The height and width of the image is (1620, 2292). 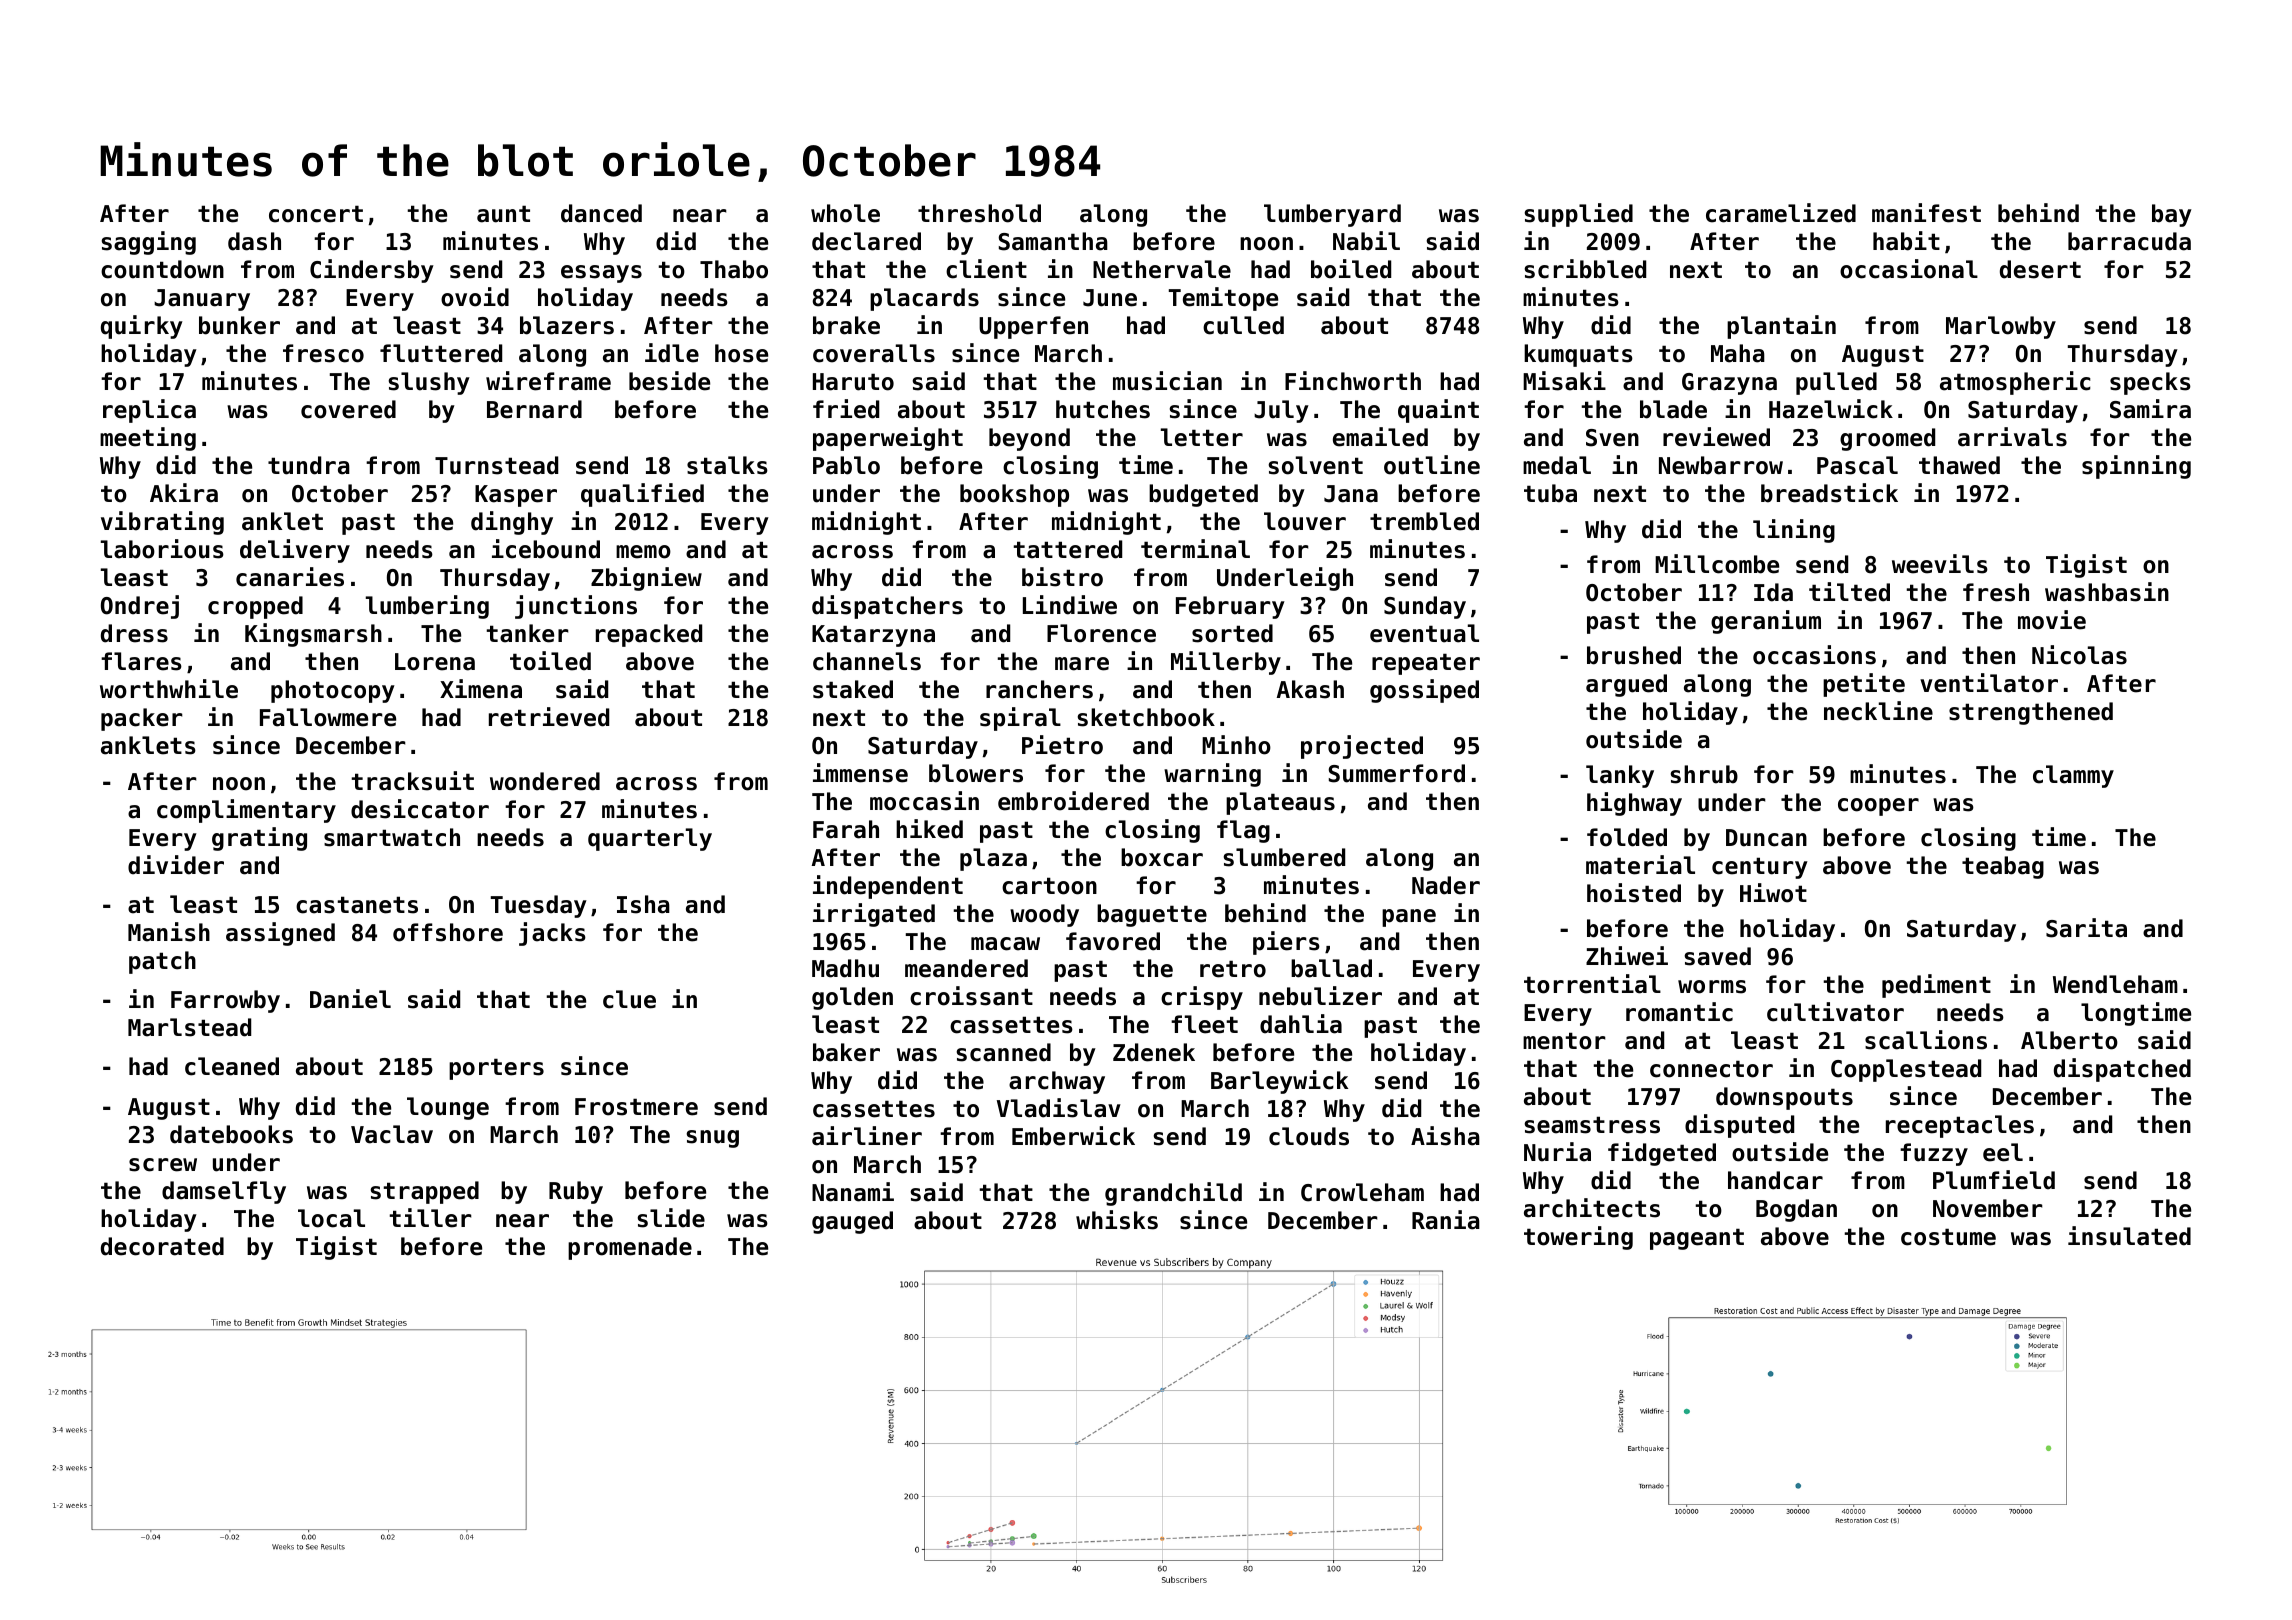 What do you see at coordinates (979, 213) in the image?
I see `threshold` at bounding box center [979, 213].
